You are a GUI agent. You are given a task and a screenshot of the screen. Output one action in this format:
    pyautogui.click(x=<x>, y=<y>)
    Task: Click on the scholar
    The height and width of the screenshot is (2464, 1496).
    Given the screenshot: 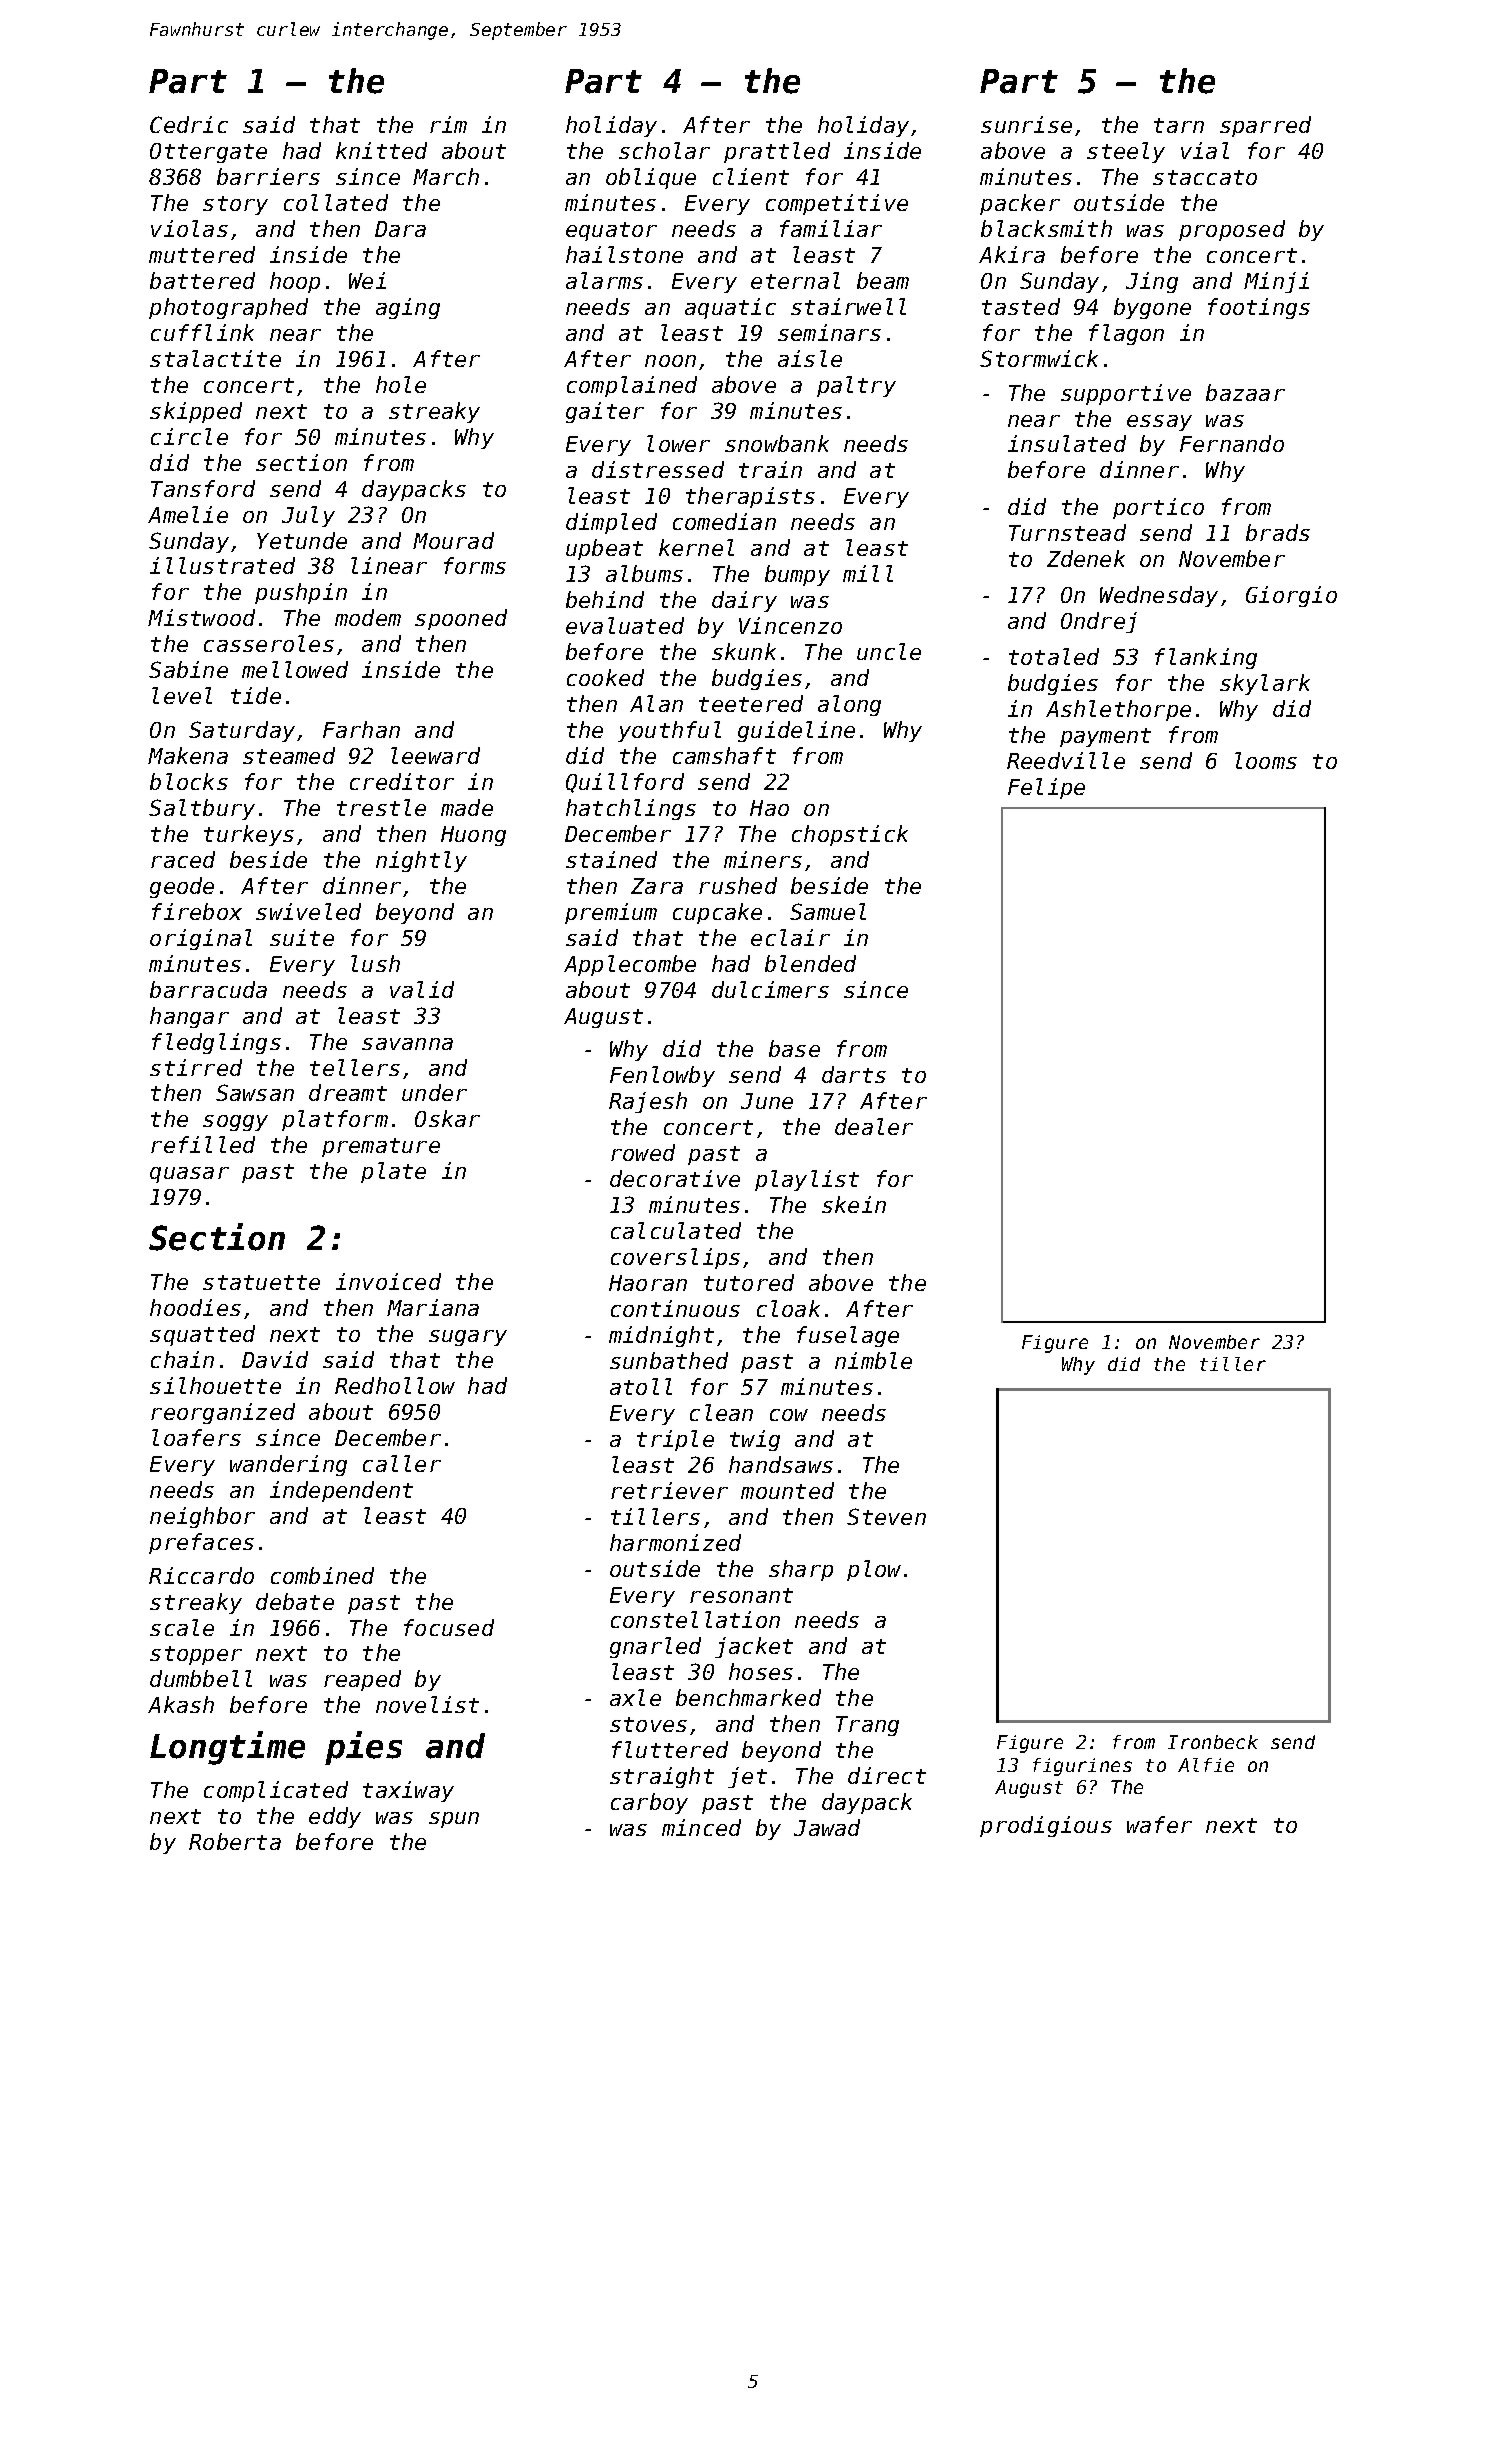 What is the action you would take?
    pyautogui.click(x=664, y=150)
